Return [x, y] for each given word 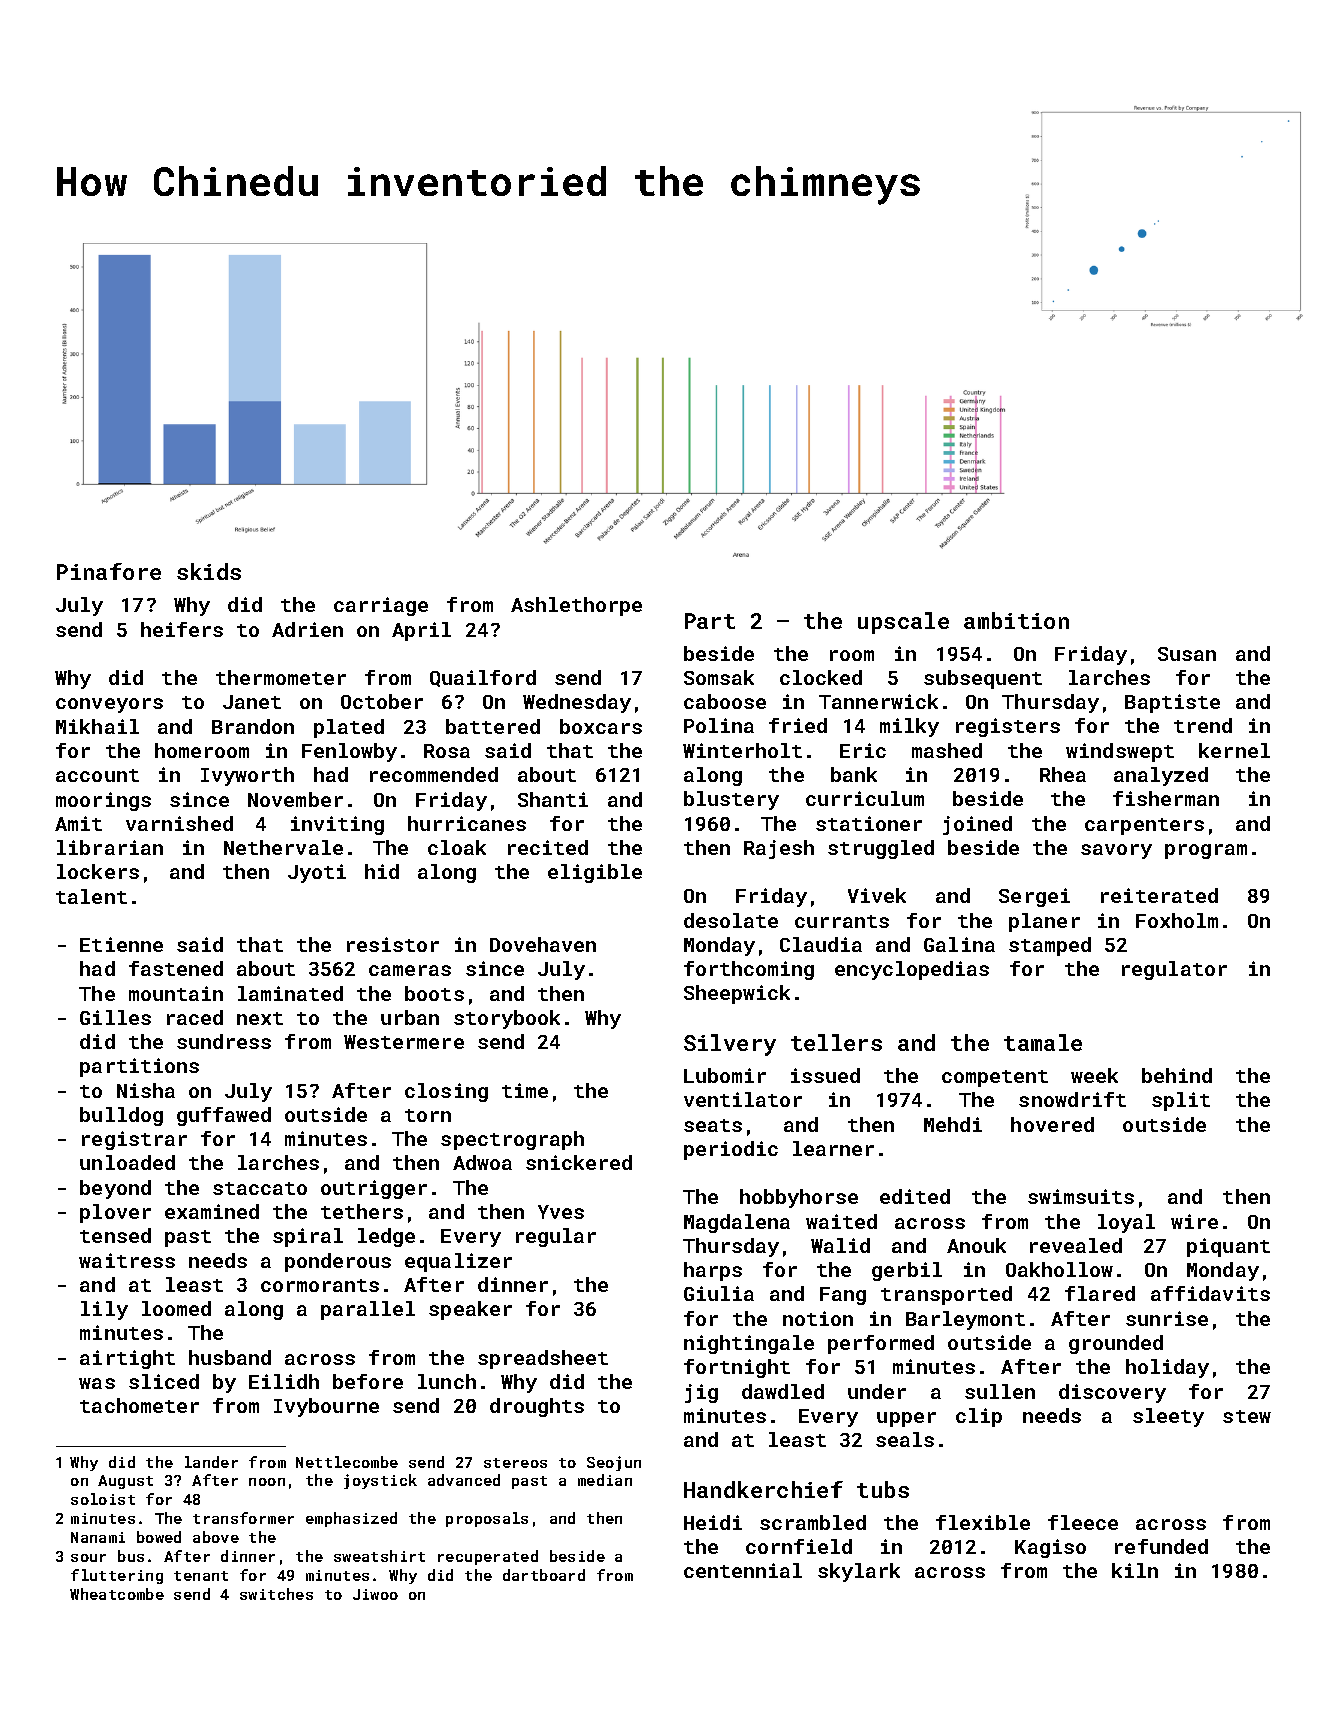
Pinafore [109, 571]
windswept [1120, 752]
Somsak [719, 677]
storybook [507, 1019]
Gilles [115, 1017]
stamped [1050, 946]
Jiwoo [375, 1594]
